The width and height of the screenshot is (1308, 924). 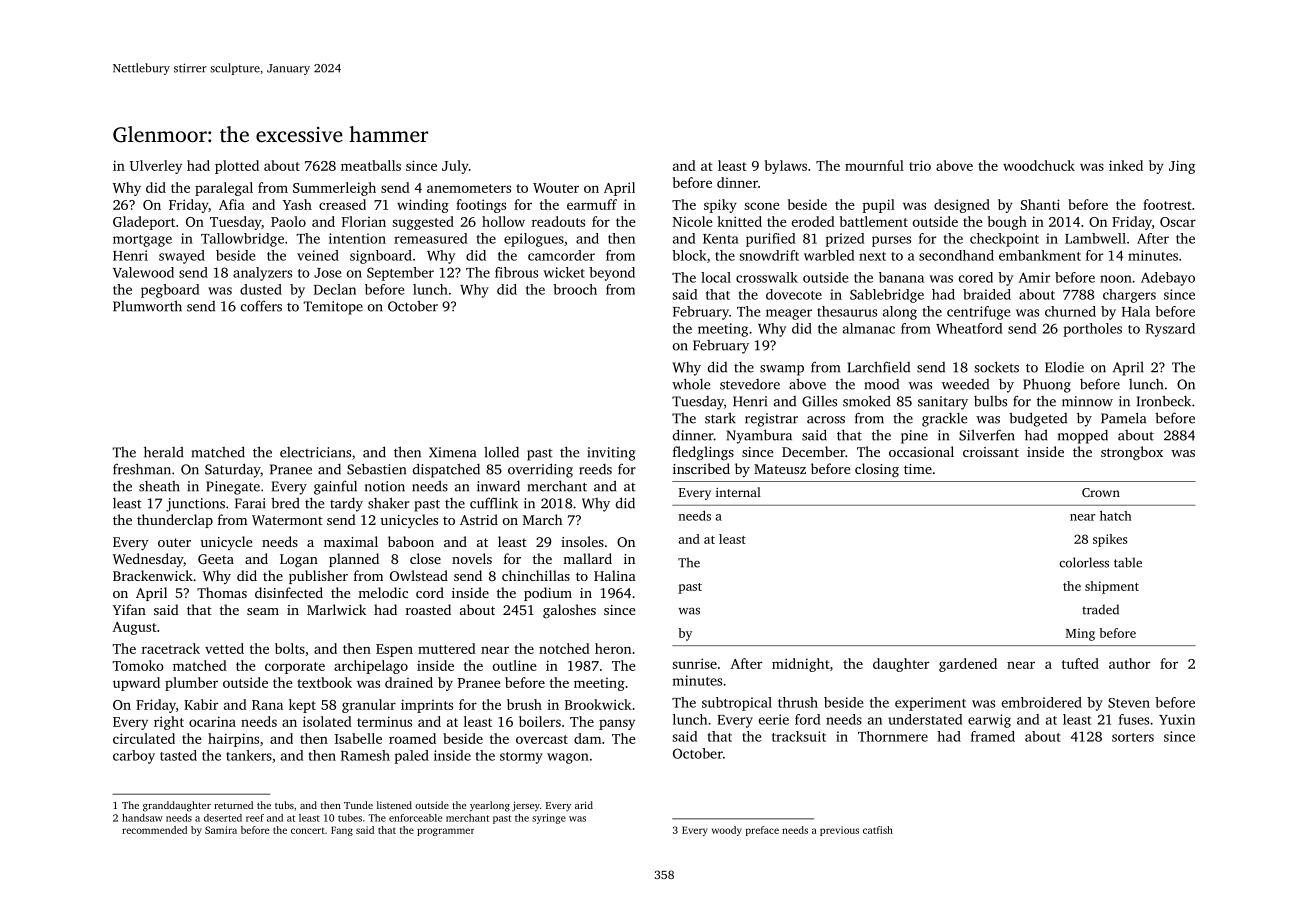 What do you see at coordinates (515, 665) in the screenshot?
I see `outline` at bounding box center [515, 665].
